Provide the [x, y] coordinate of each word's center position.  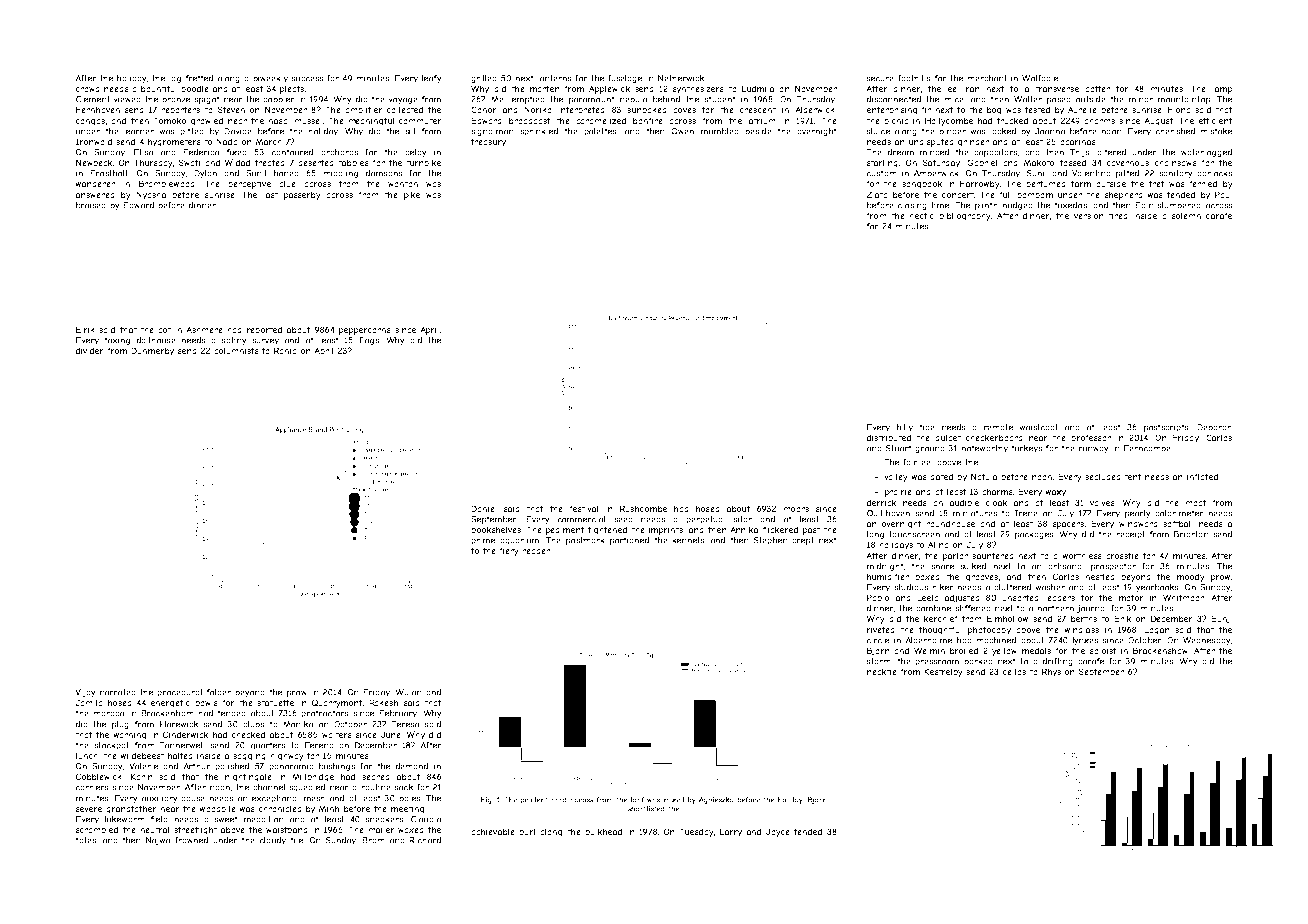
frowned [191, 840]
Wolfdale [1040, 78]
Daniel [484, 508]
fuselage [625, 79]
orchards [339, 152]
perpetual [705, 520]
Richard [425, 840]
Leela [928, 597]
